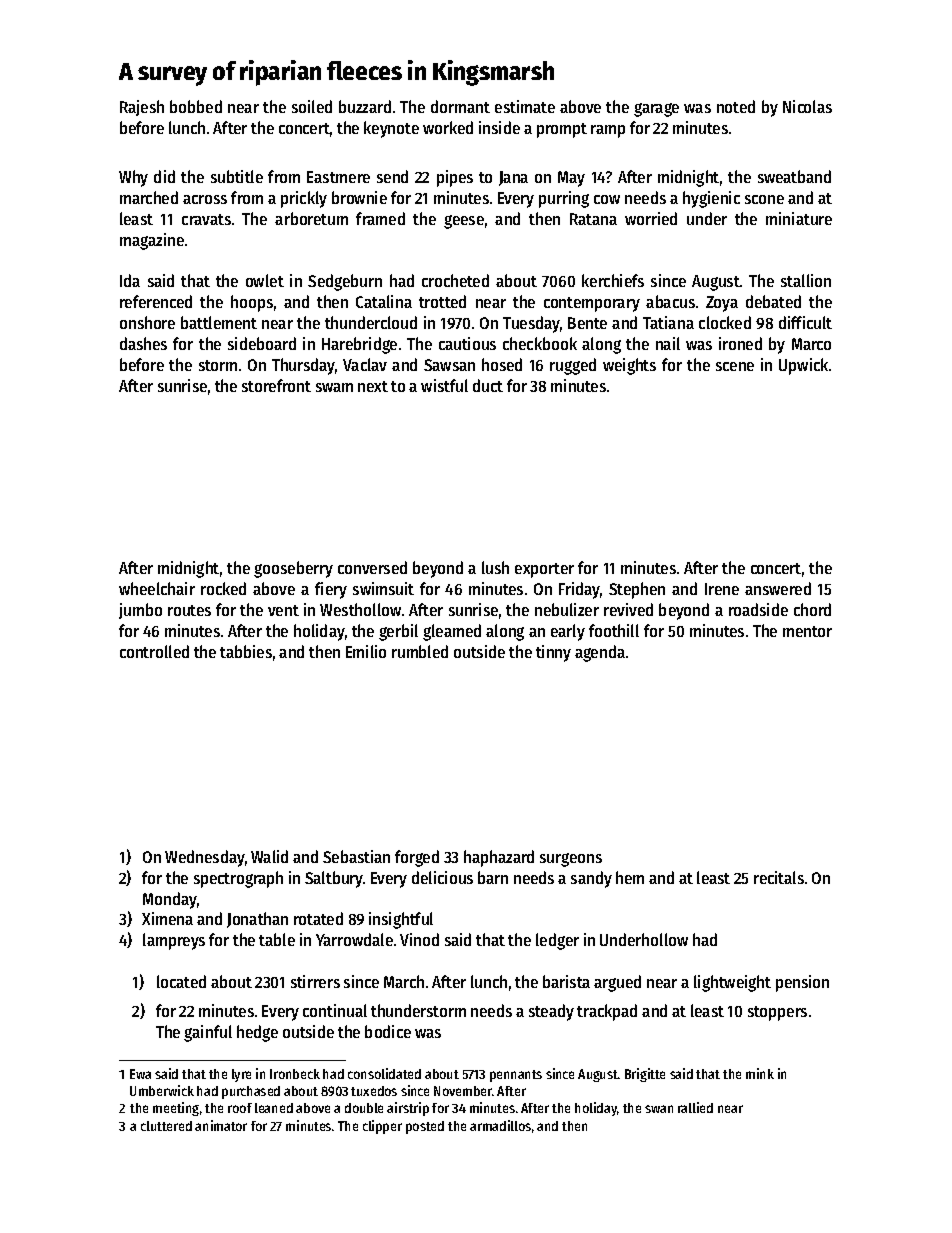 The width and height of the screenshot is (952, 1233). What do you see at coordinates (170, 900) in the screenshot?
I see `Monday` at bounding box center [170, 900].
